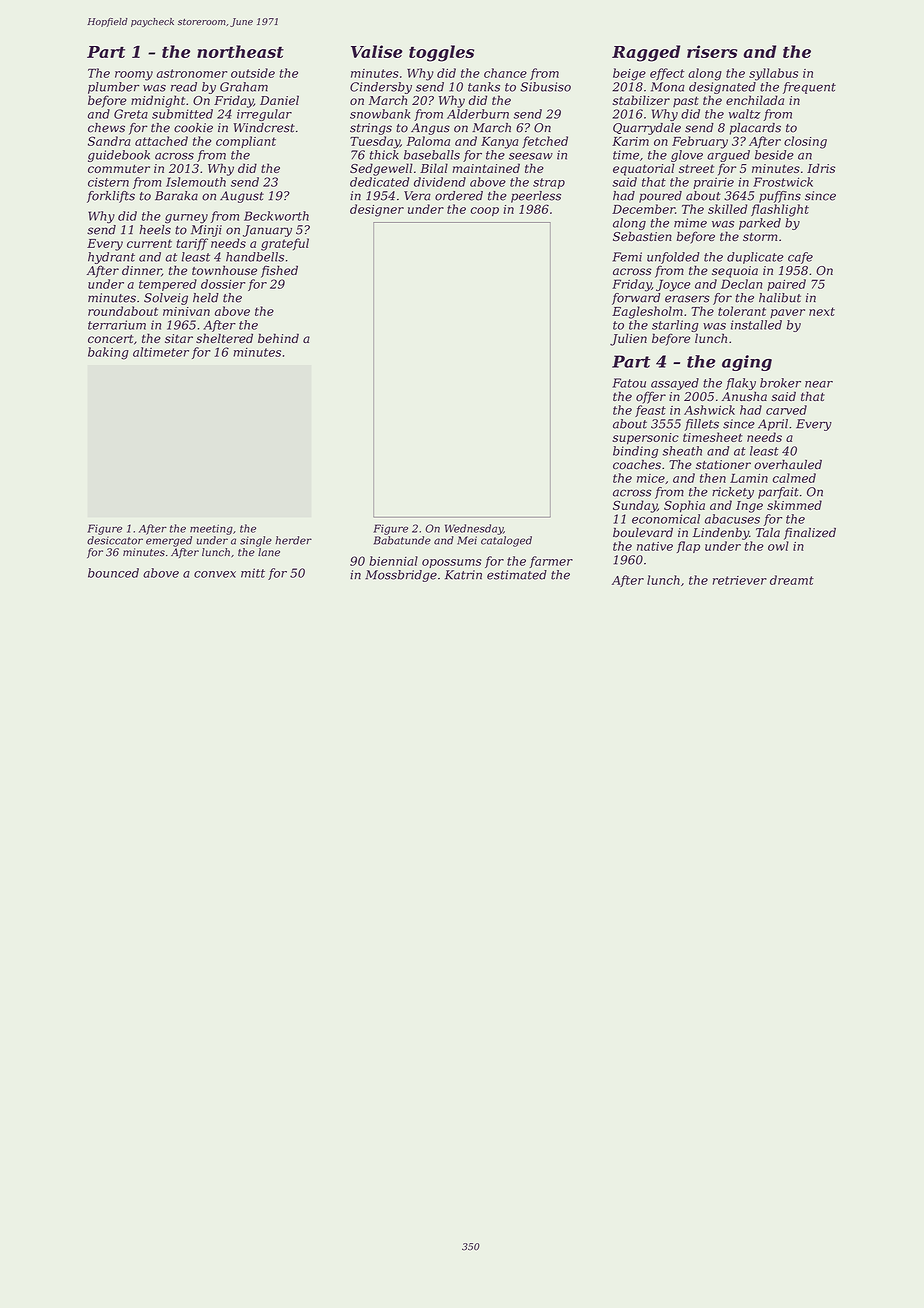 This page has height=1308, width=924. Describe the element at coordinates (441, 53) in the page. I see `toggles` at that location.
